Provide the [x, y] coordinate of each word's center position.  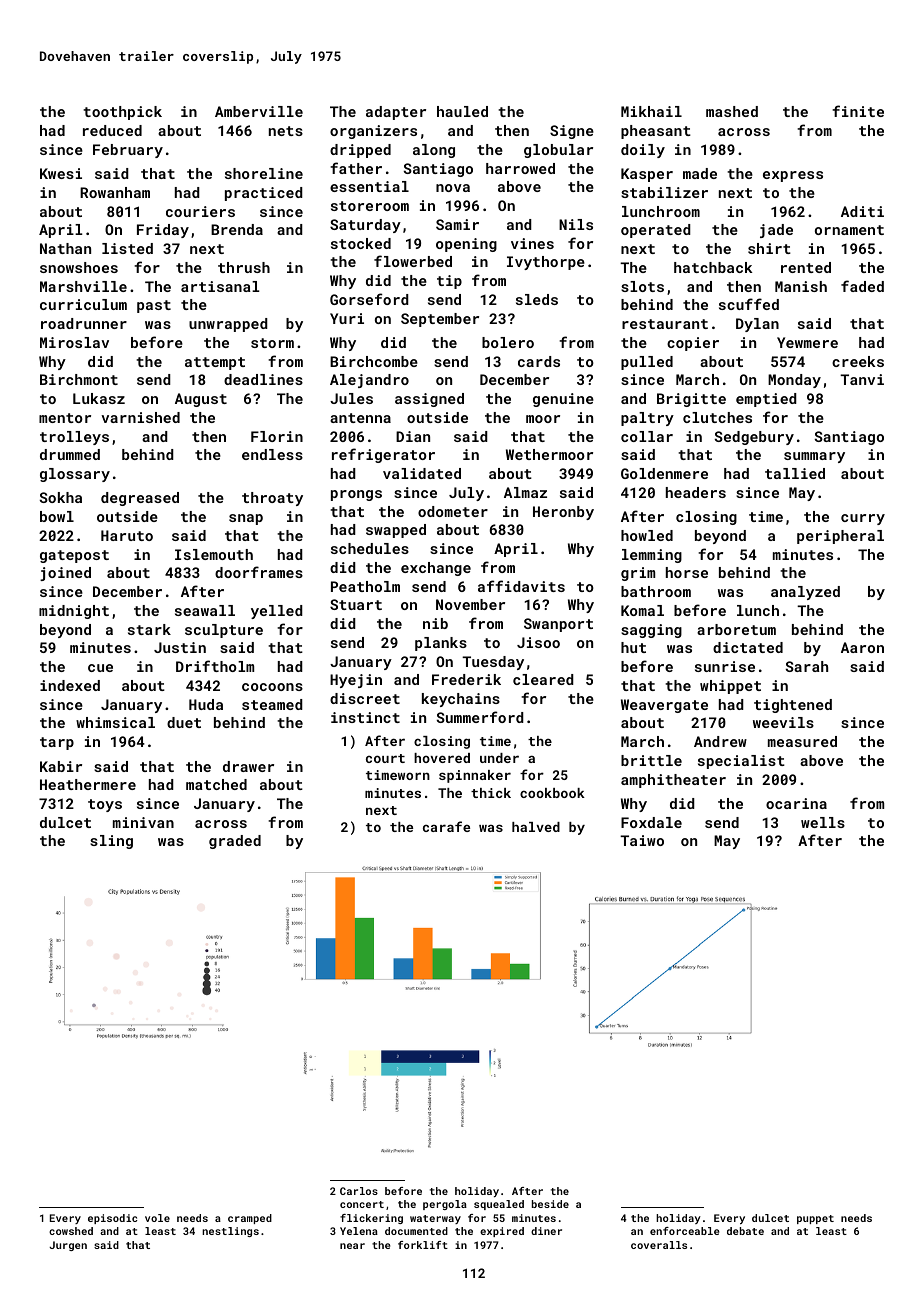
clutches [717, 417]
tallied [795, 473]
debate [745, 1231]
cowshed [71, 1231]
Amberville [259, 111]
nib [435, 623]
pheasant [656, 132]
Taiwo [642, 840]
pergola [445, 1205]
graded [235, 842]
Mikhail [651, 111]
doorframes [259, 572]
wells [823, 822]
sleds [537, 299]
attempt [215, 363]
